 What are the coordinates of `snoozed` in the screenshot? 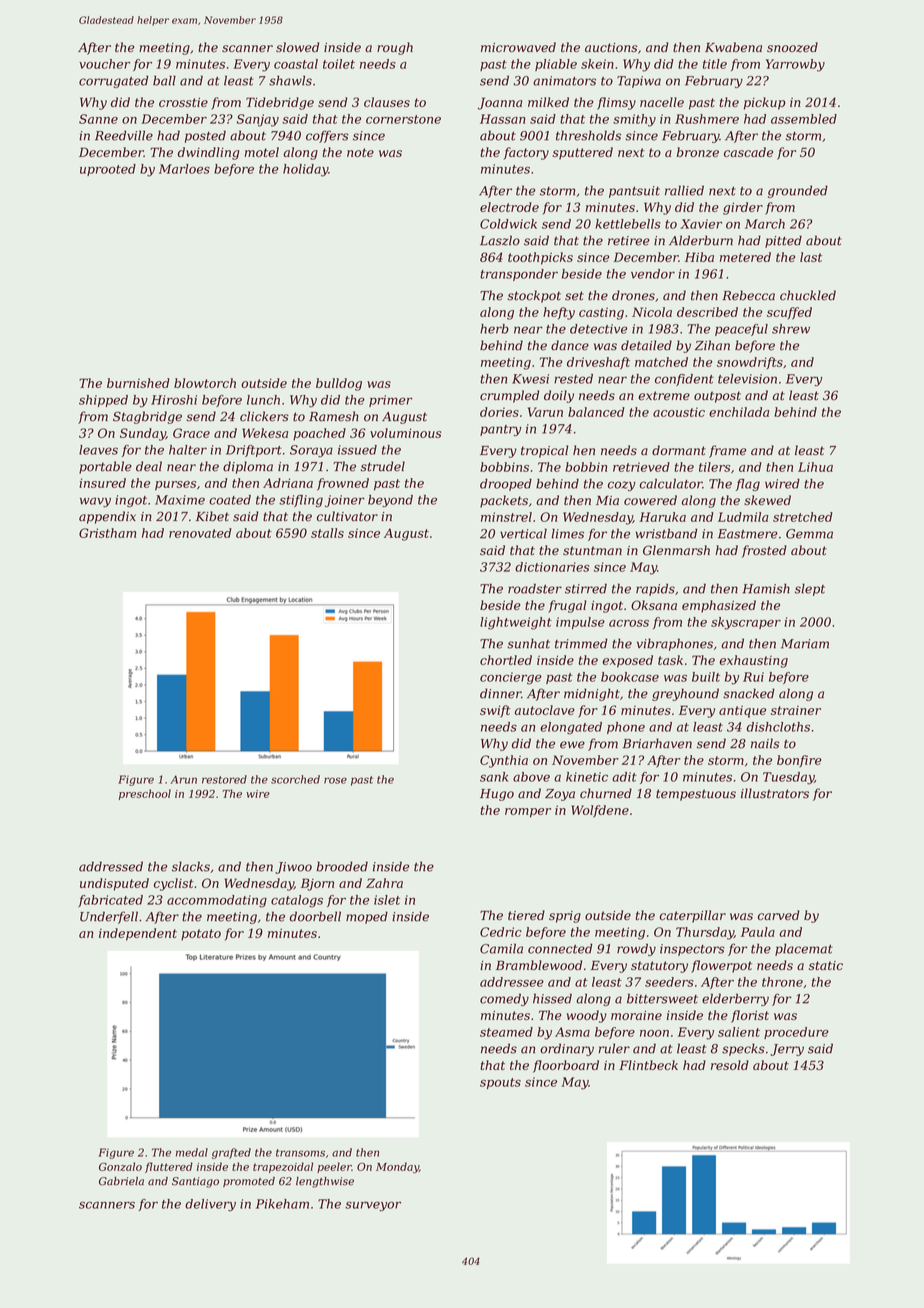 It's located at (792, 47).
